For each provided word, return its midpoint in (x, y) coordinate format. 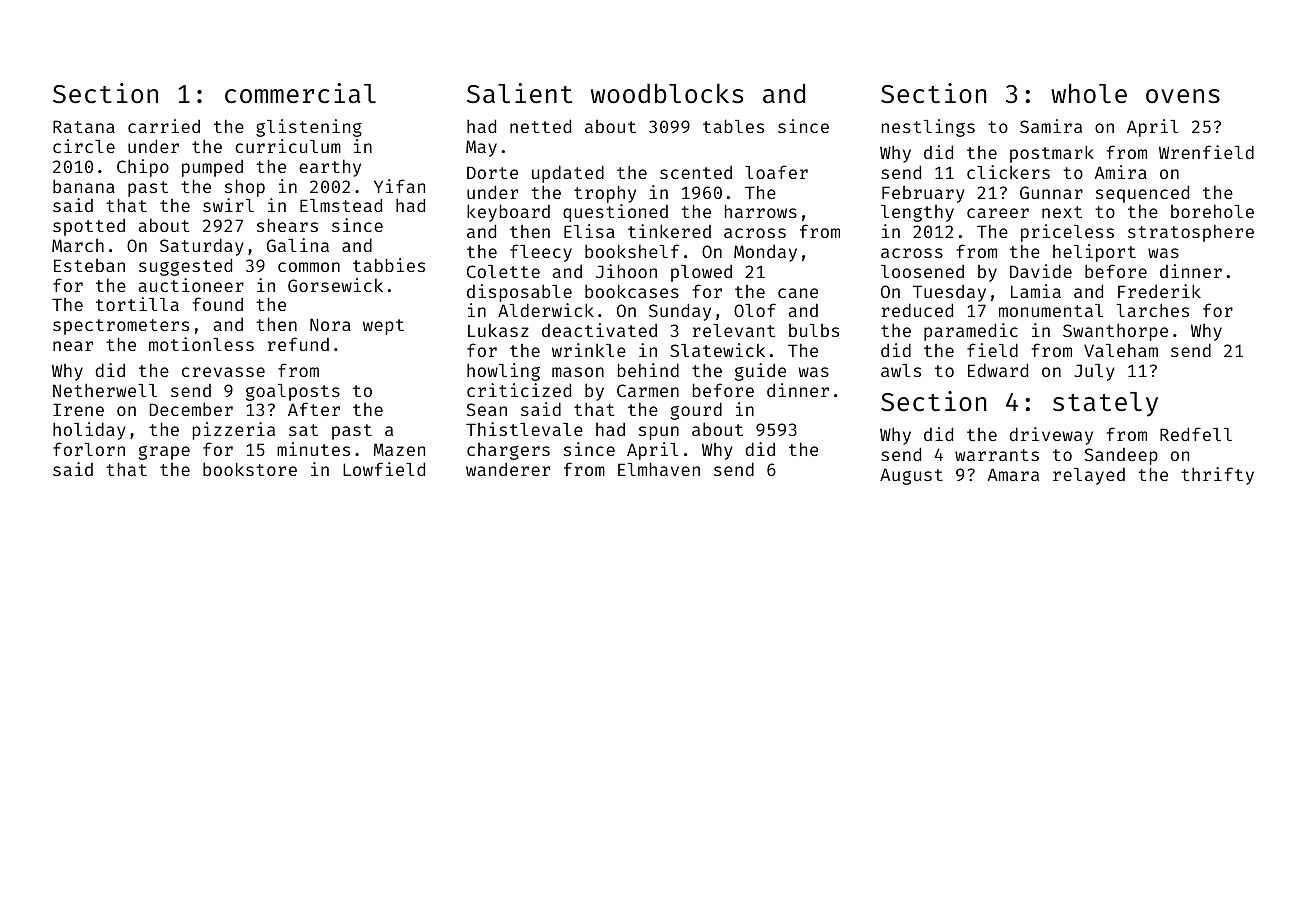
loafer (776, 172)
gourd (696, 411)
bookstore (250, 469)
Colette (503, 271)
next (1062, 212)
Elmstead (341, 205)
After (314, 409)
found (218, 304)
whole (1089, 93)
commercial (300, 93)
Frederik (1159, 291)
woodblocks (667, 93)
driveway (1051, 436)
